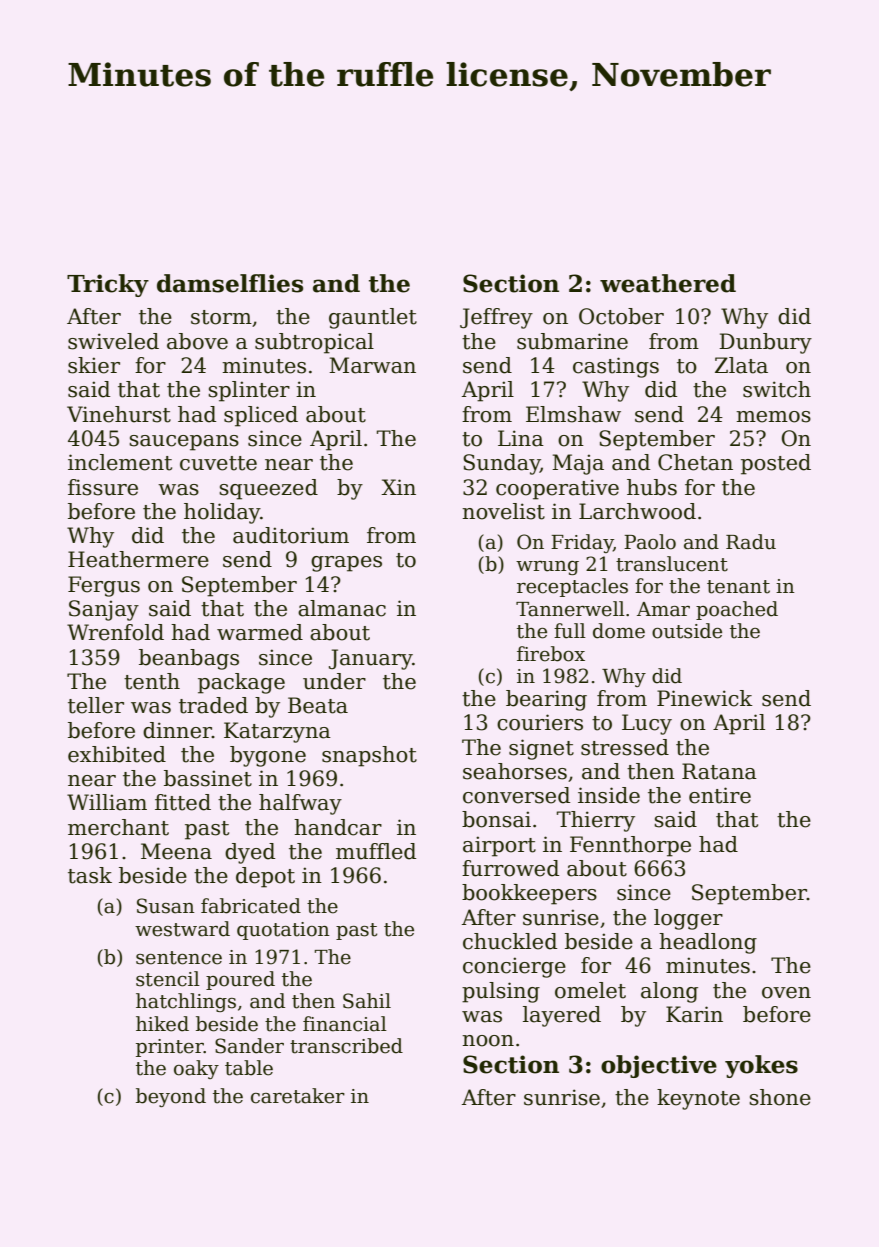 The width and height of the screenshot is (879, 1247). Describe the element at coordinates (373, 318) in the screenshot. I see `gauntlet` at that location.
